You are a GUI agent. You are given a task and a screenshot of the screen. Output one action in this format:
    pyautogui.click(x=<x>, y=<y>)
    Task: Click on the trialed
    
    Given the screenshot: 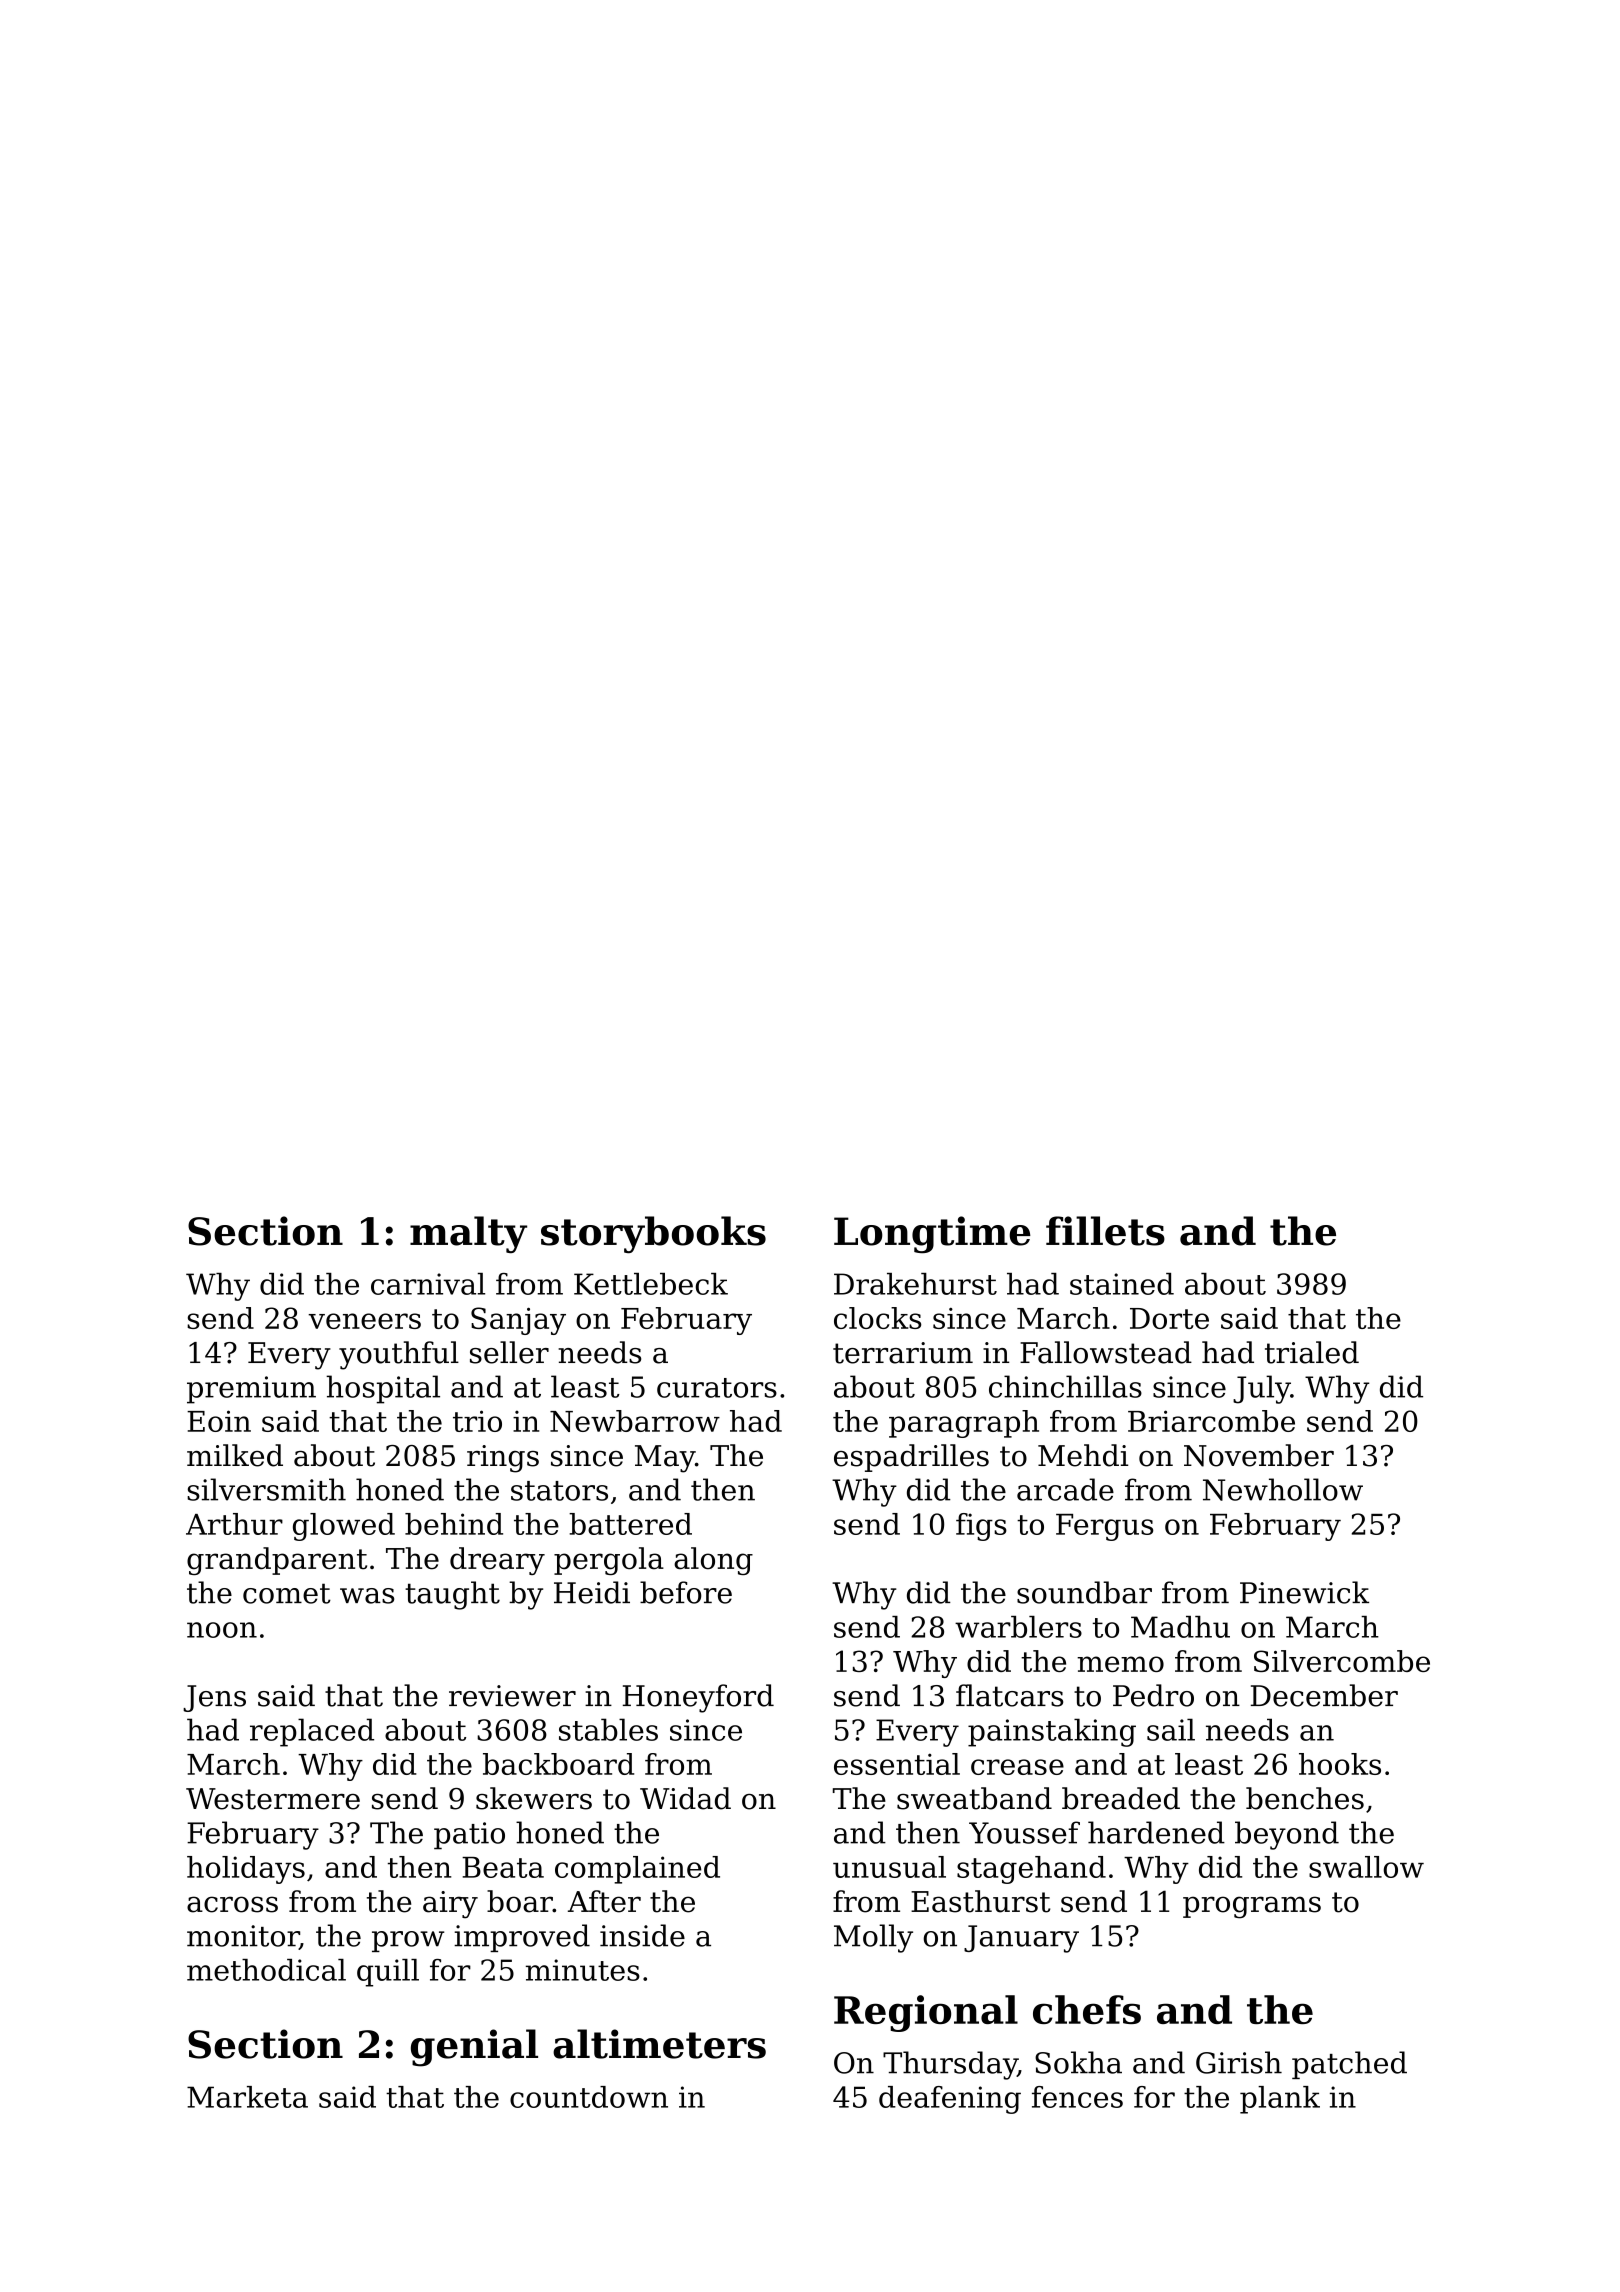 What is the action you would take?
    pyautogui.click(x=1312, y=1352)
